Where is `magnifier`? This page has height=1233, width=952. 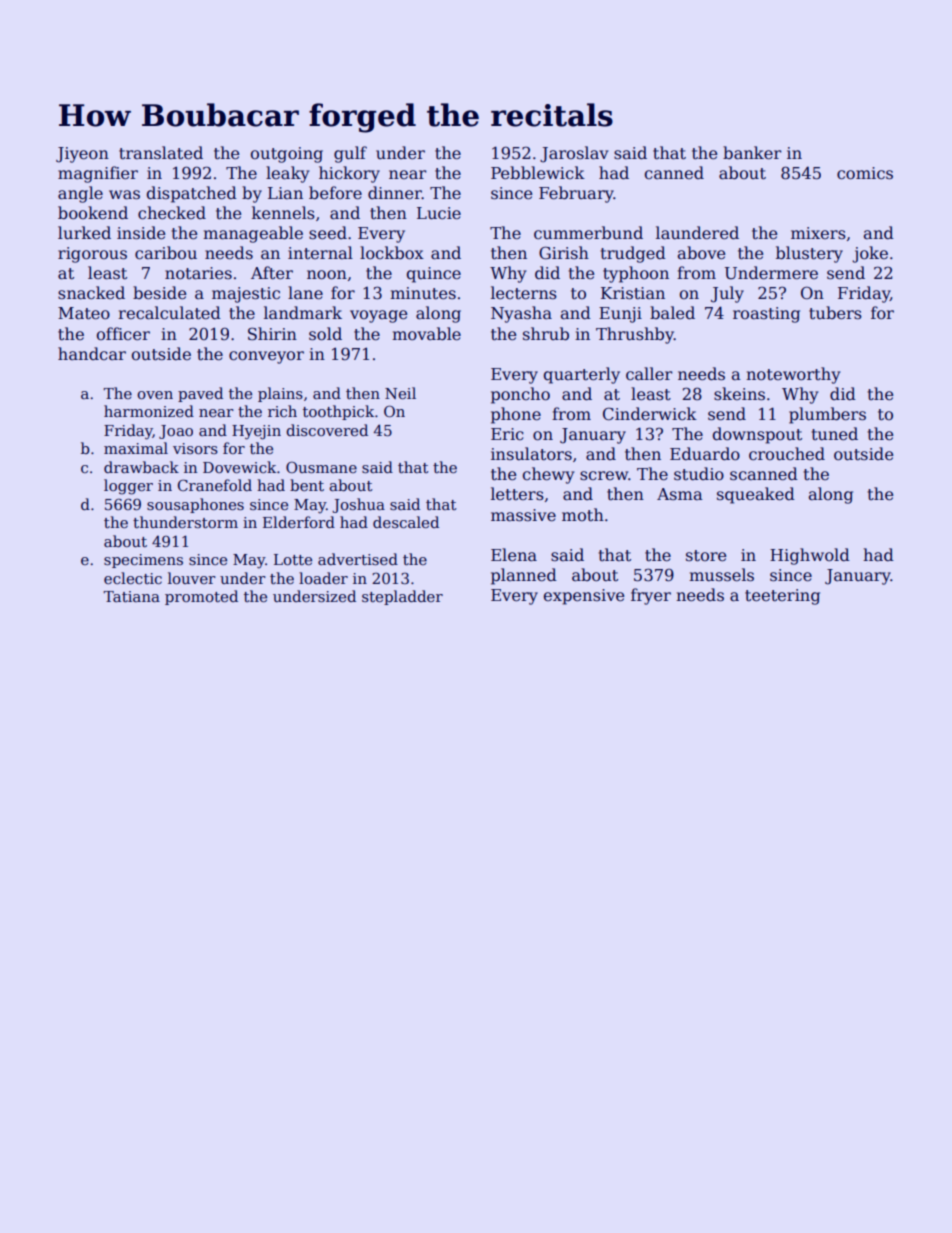
magnifier is located at coordinates (98, 174).
